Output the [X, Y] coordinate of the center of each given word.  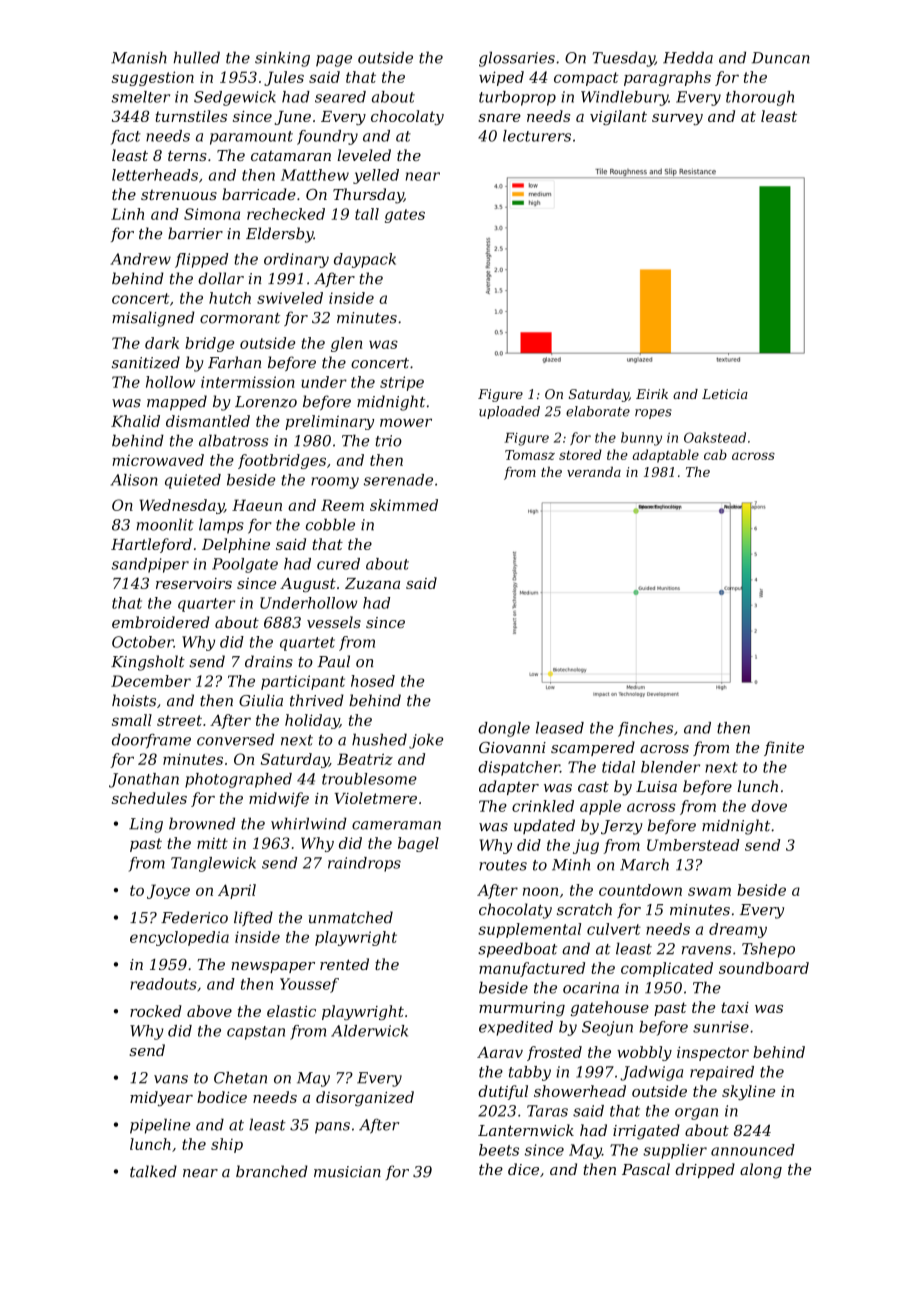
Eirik [652, 394]
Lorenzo [266, 402]
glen [346, 344]
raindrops [364, 864]
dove [769, 806]
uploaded [509, 412]
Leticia [725, 394]
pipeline [160, 1126]
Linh [127, 214]
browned [202, 823]
